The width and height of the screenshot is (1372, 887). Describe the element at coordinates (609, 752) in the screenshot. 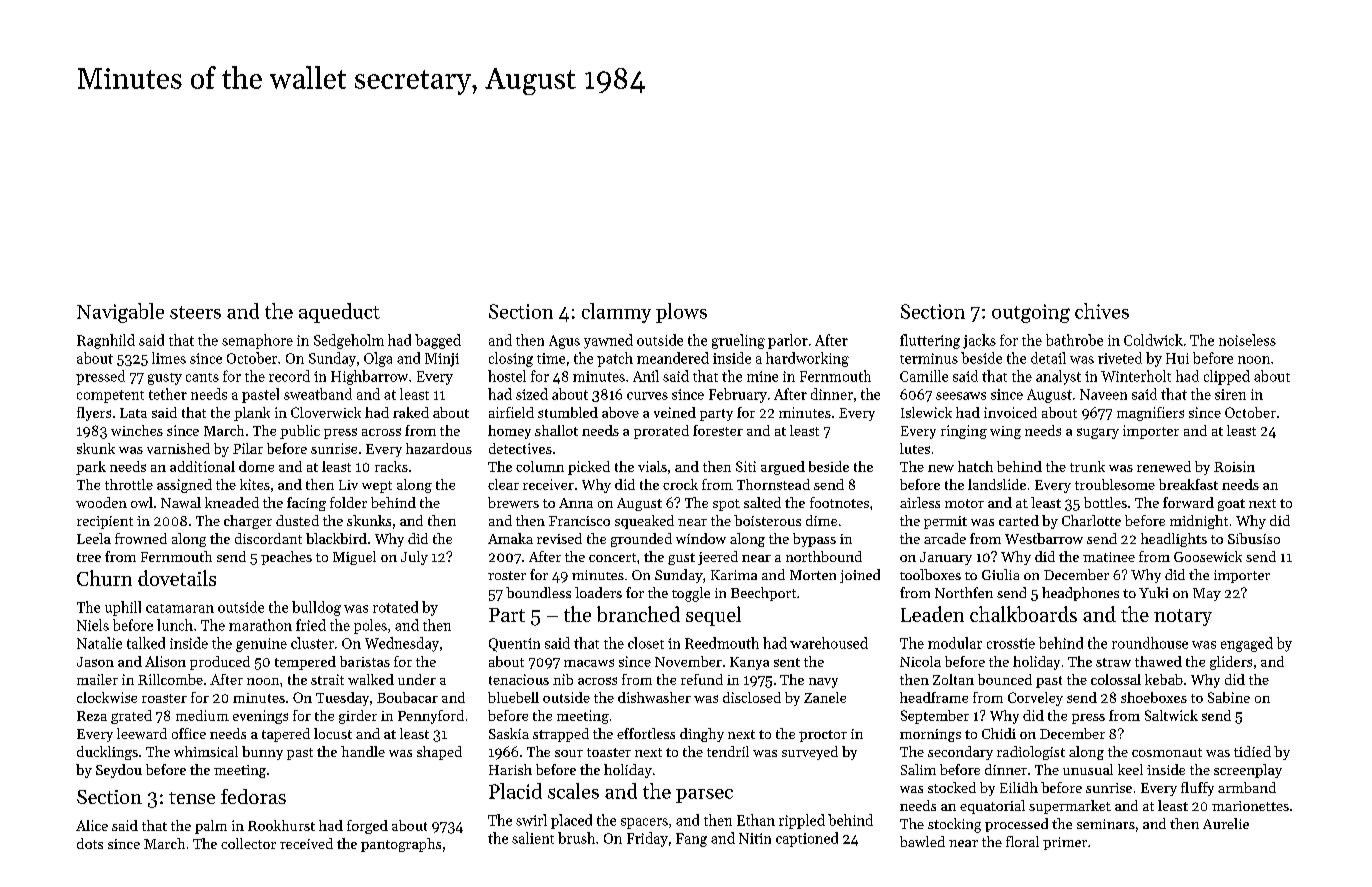

I see `toaster` at that location.
